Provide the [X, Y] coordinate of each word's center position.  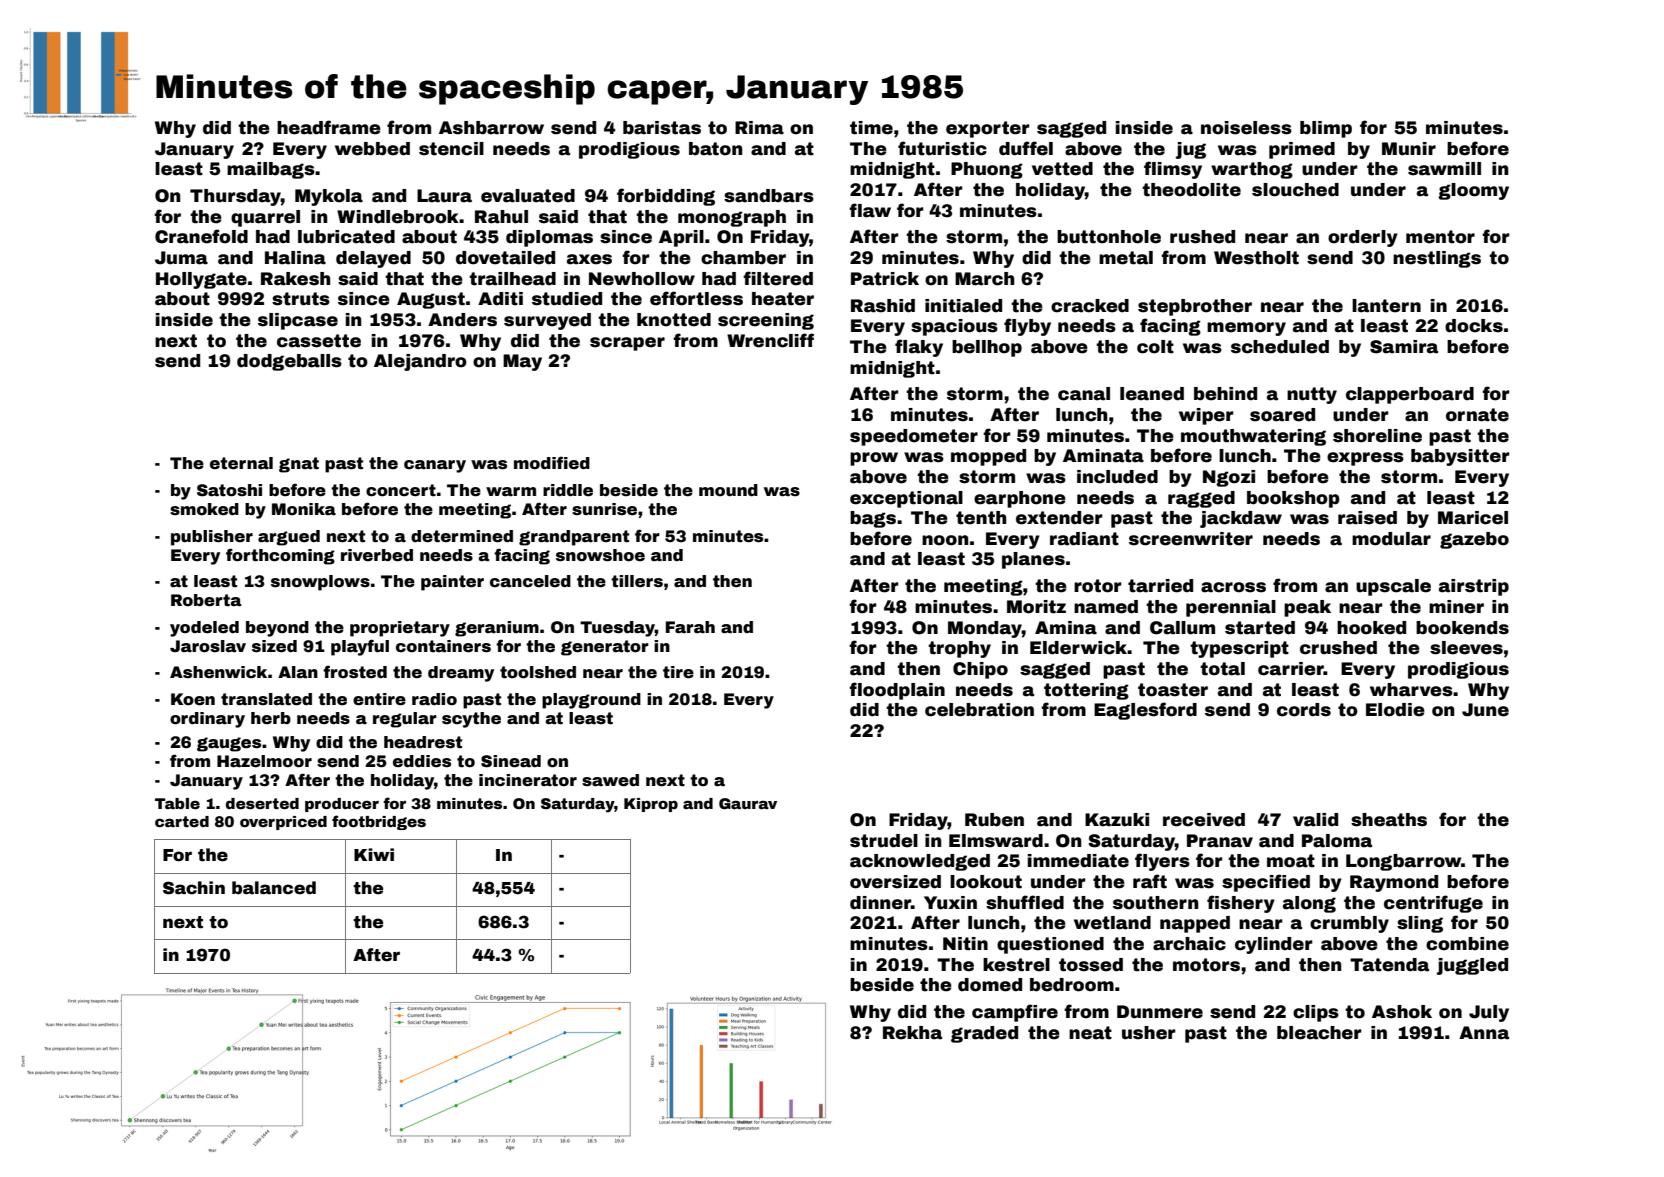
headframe [329, 127]
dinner [880, 903]
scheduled [1280, 347]
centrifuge [1433, 904]
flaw [870, 210]
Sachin [194, 888]
